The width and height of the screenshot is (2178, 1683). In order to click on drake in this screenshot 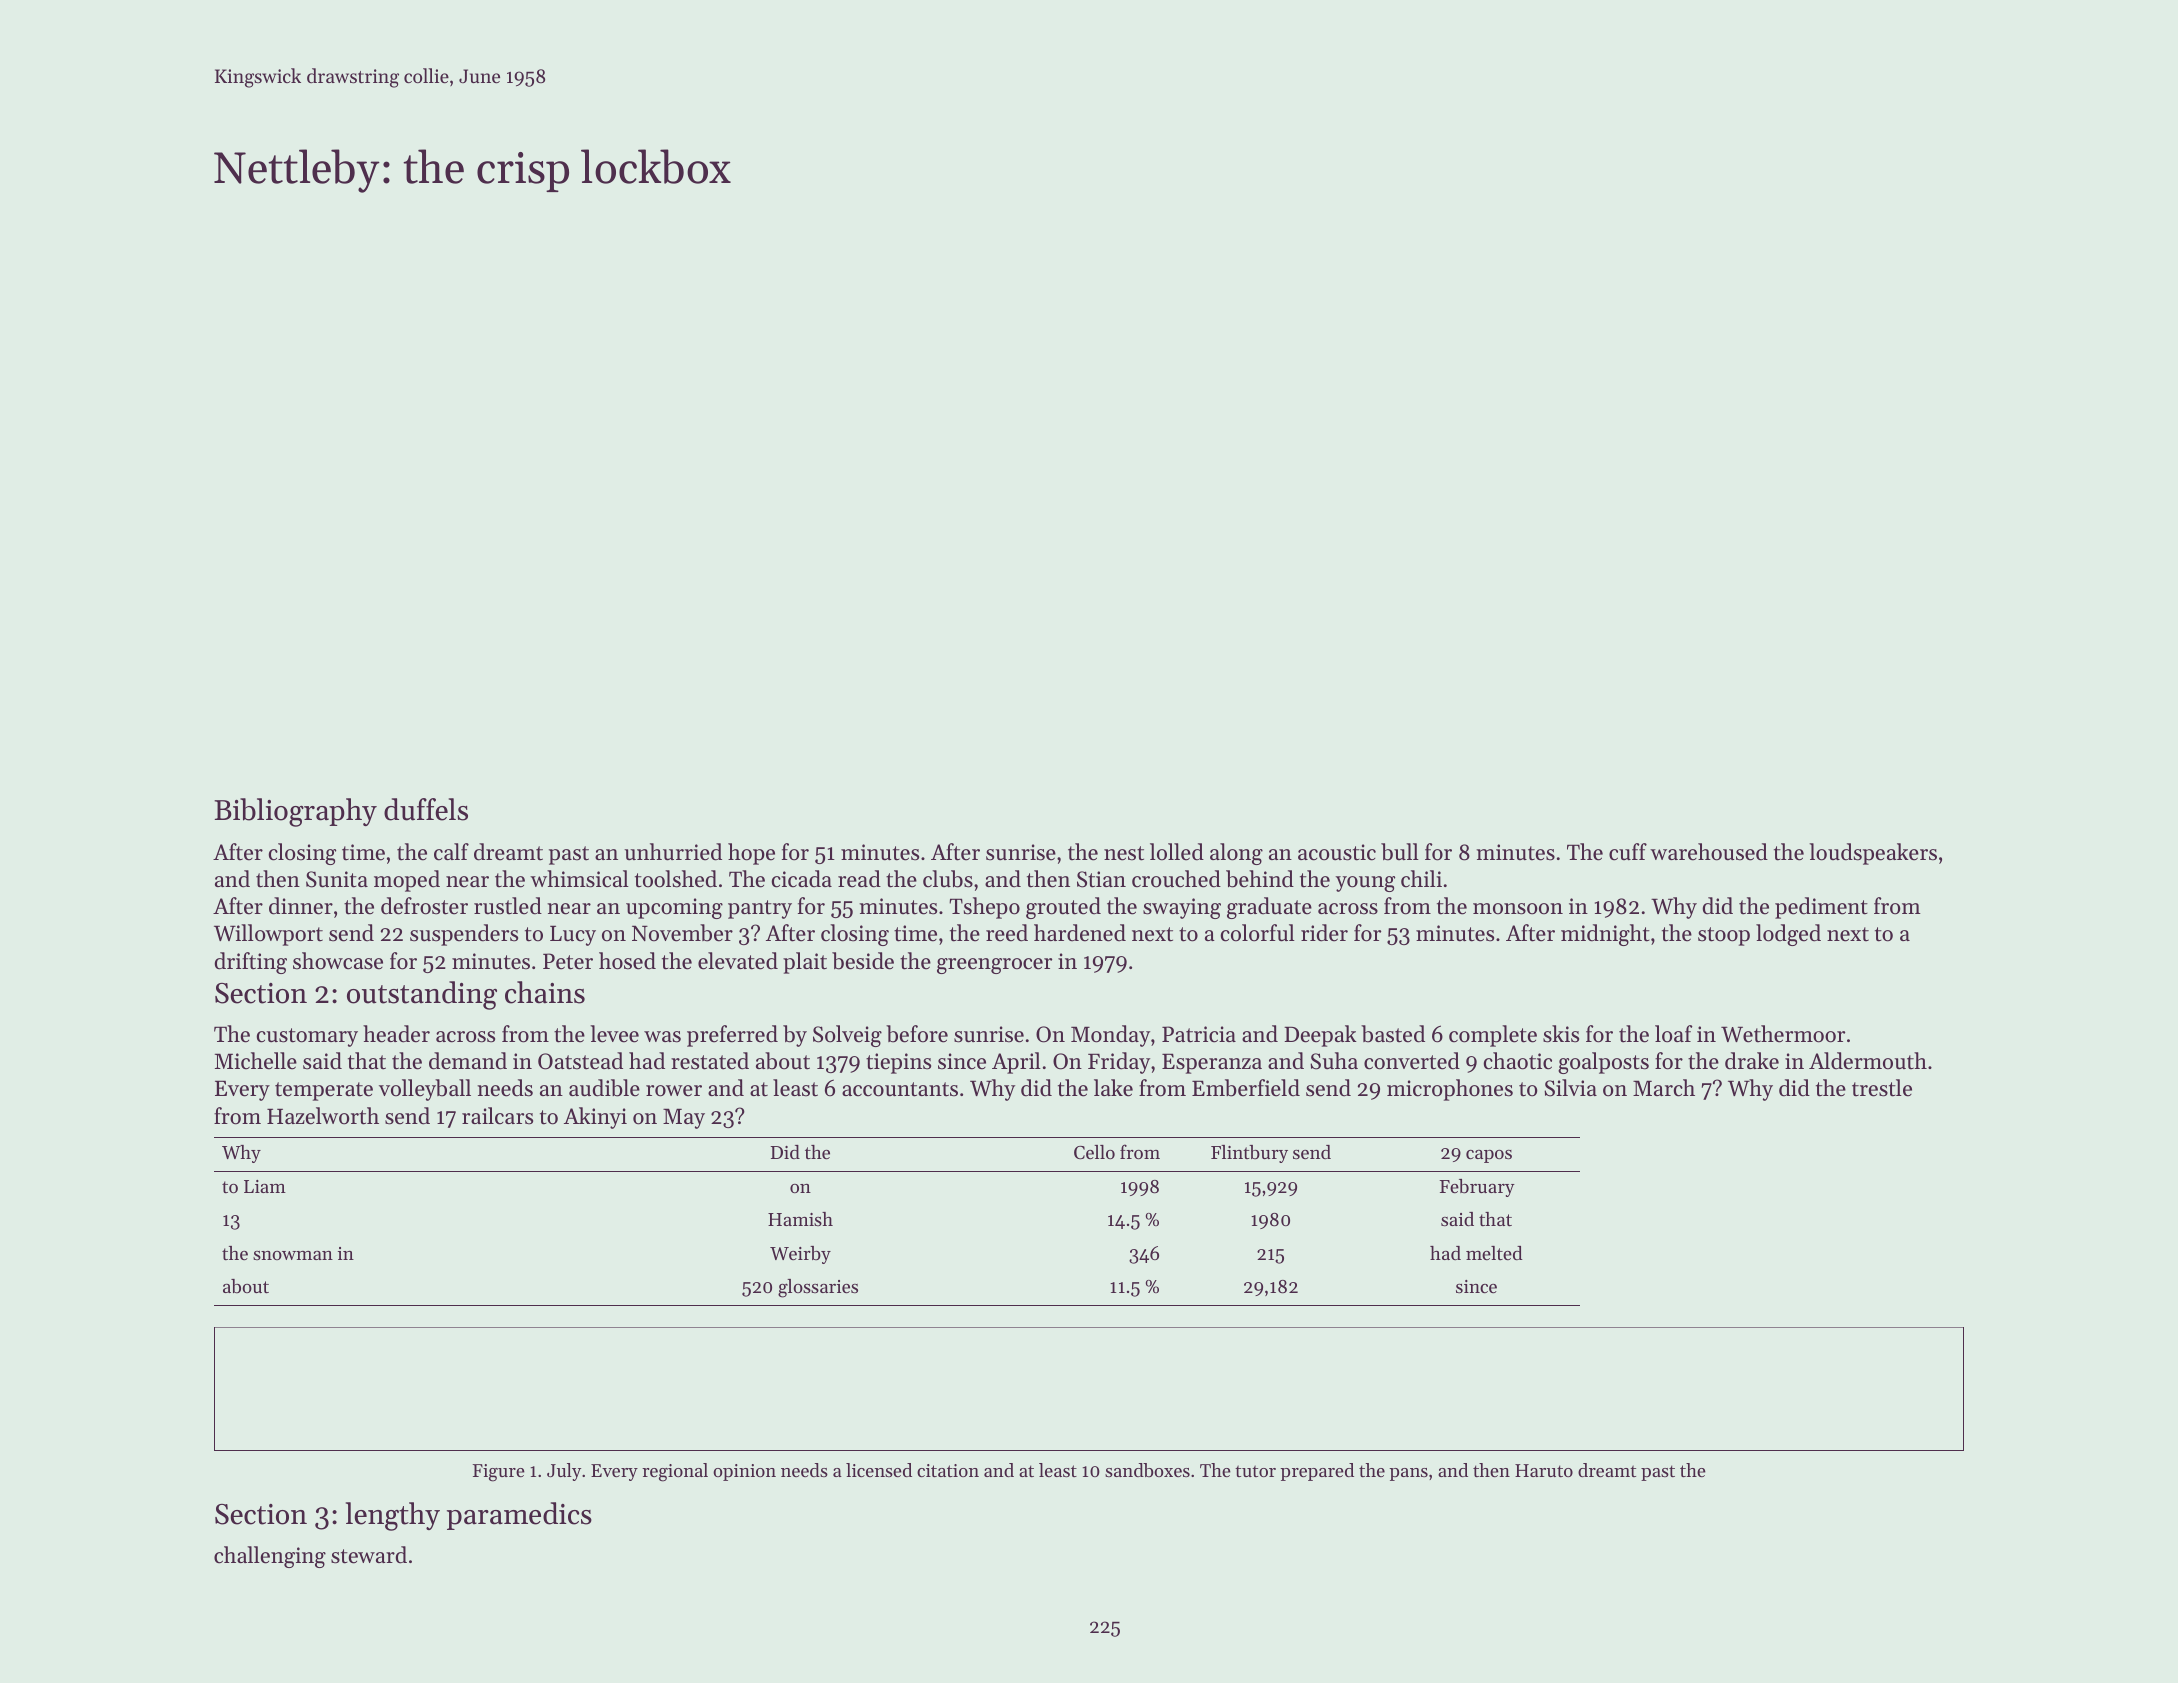, I will do `click(1752, 1061)`.
